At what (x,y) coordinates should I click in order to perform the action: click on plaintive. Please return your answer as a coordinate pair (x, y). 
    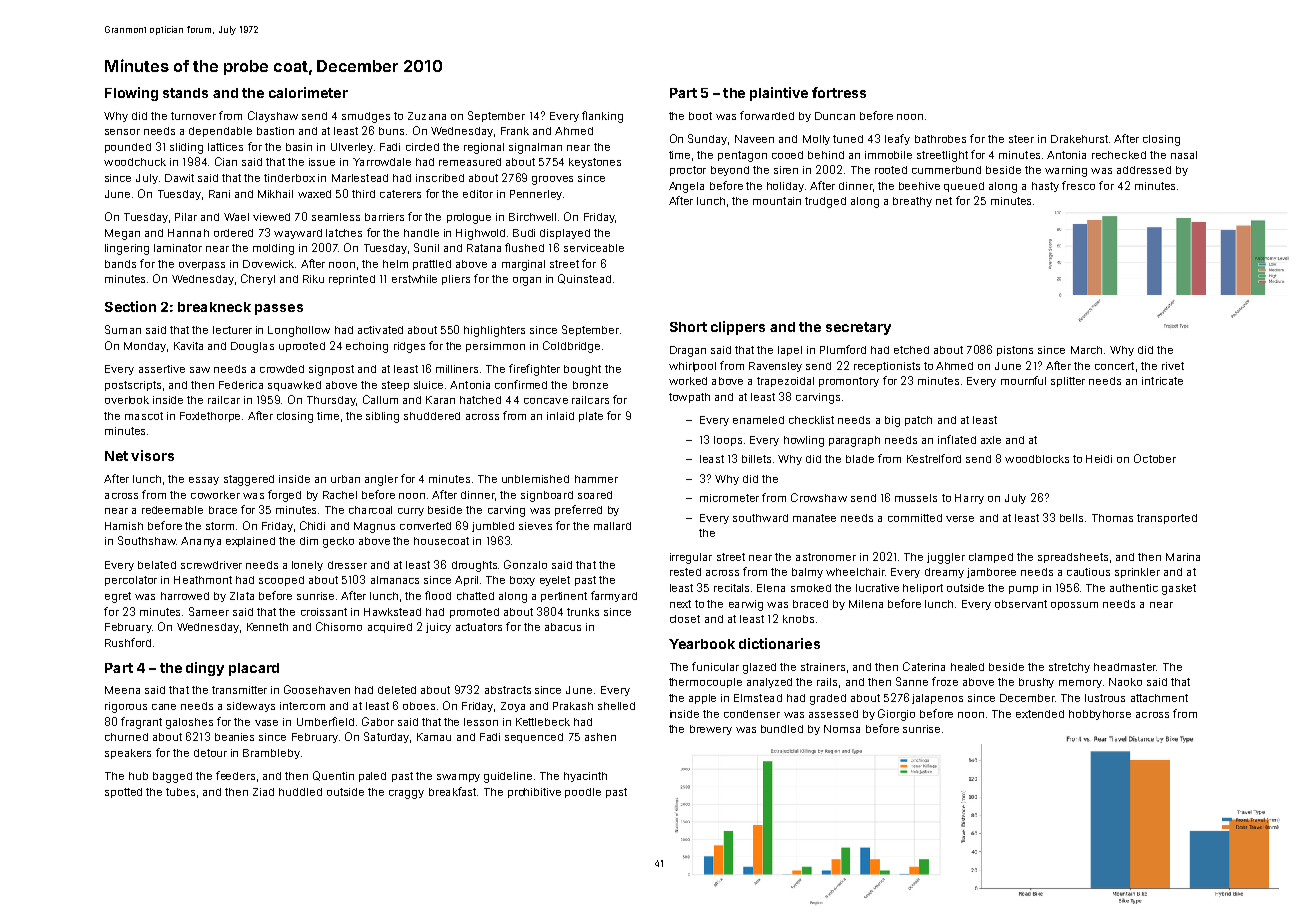
    Looking at the image, I should click on (779, 94).
